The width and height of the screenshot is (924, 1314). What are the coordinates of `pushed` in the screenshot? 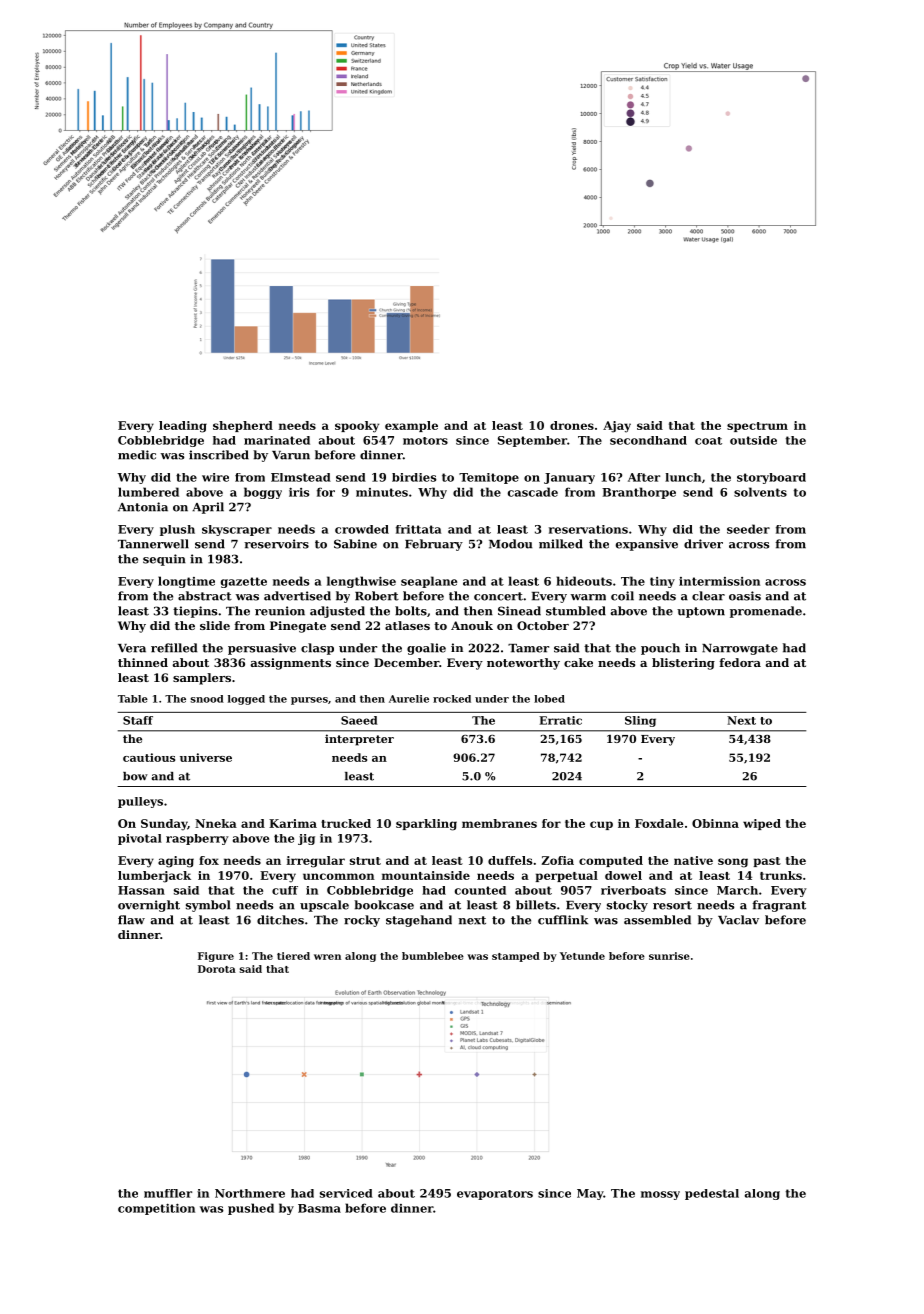 It's located at (251, 1209).
